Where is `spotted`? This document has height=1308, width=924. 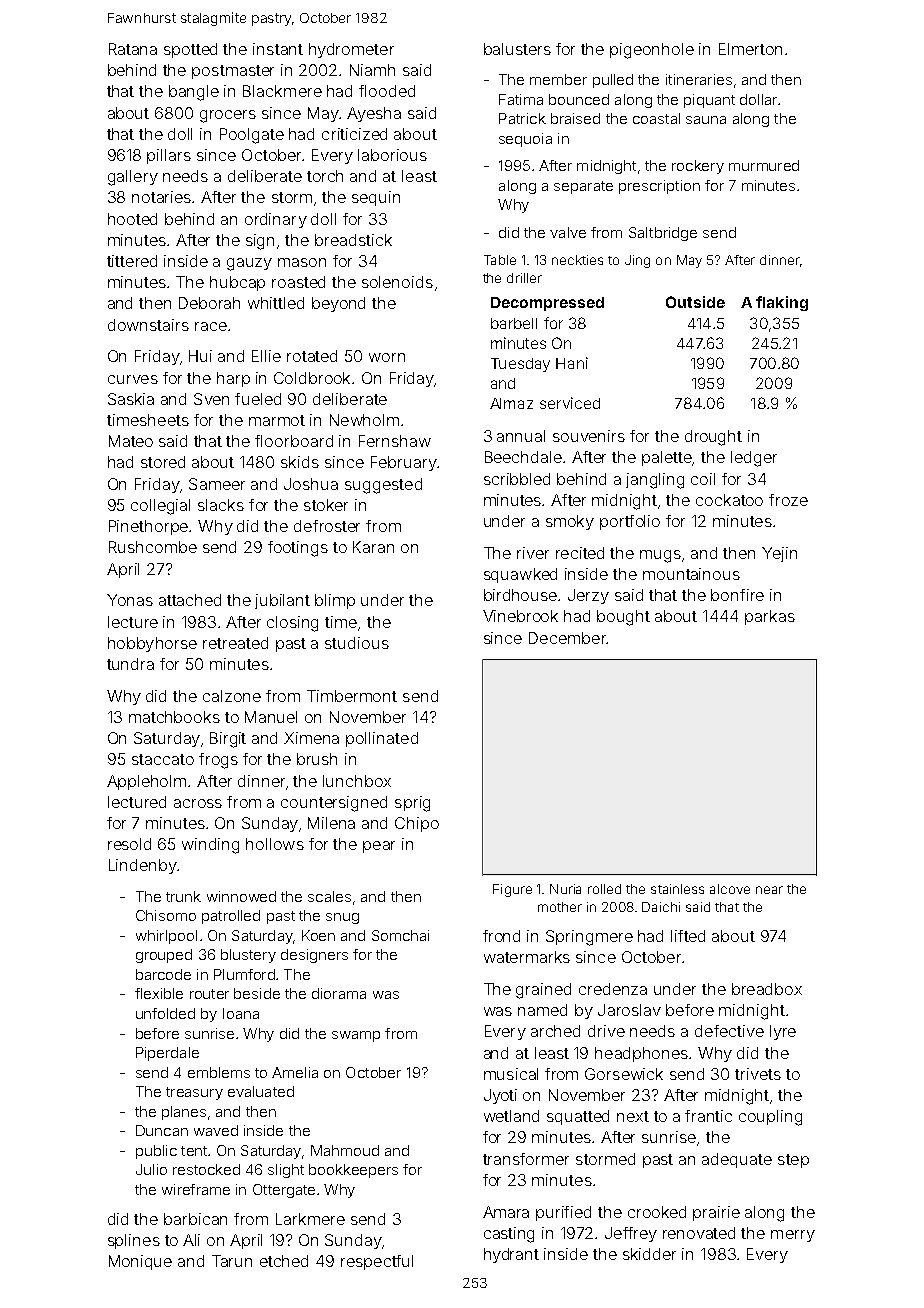
spotted is located at coordinates (190, 50).
